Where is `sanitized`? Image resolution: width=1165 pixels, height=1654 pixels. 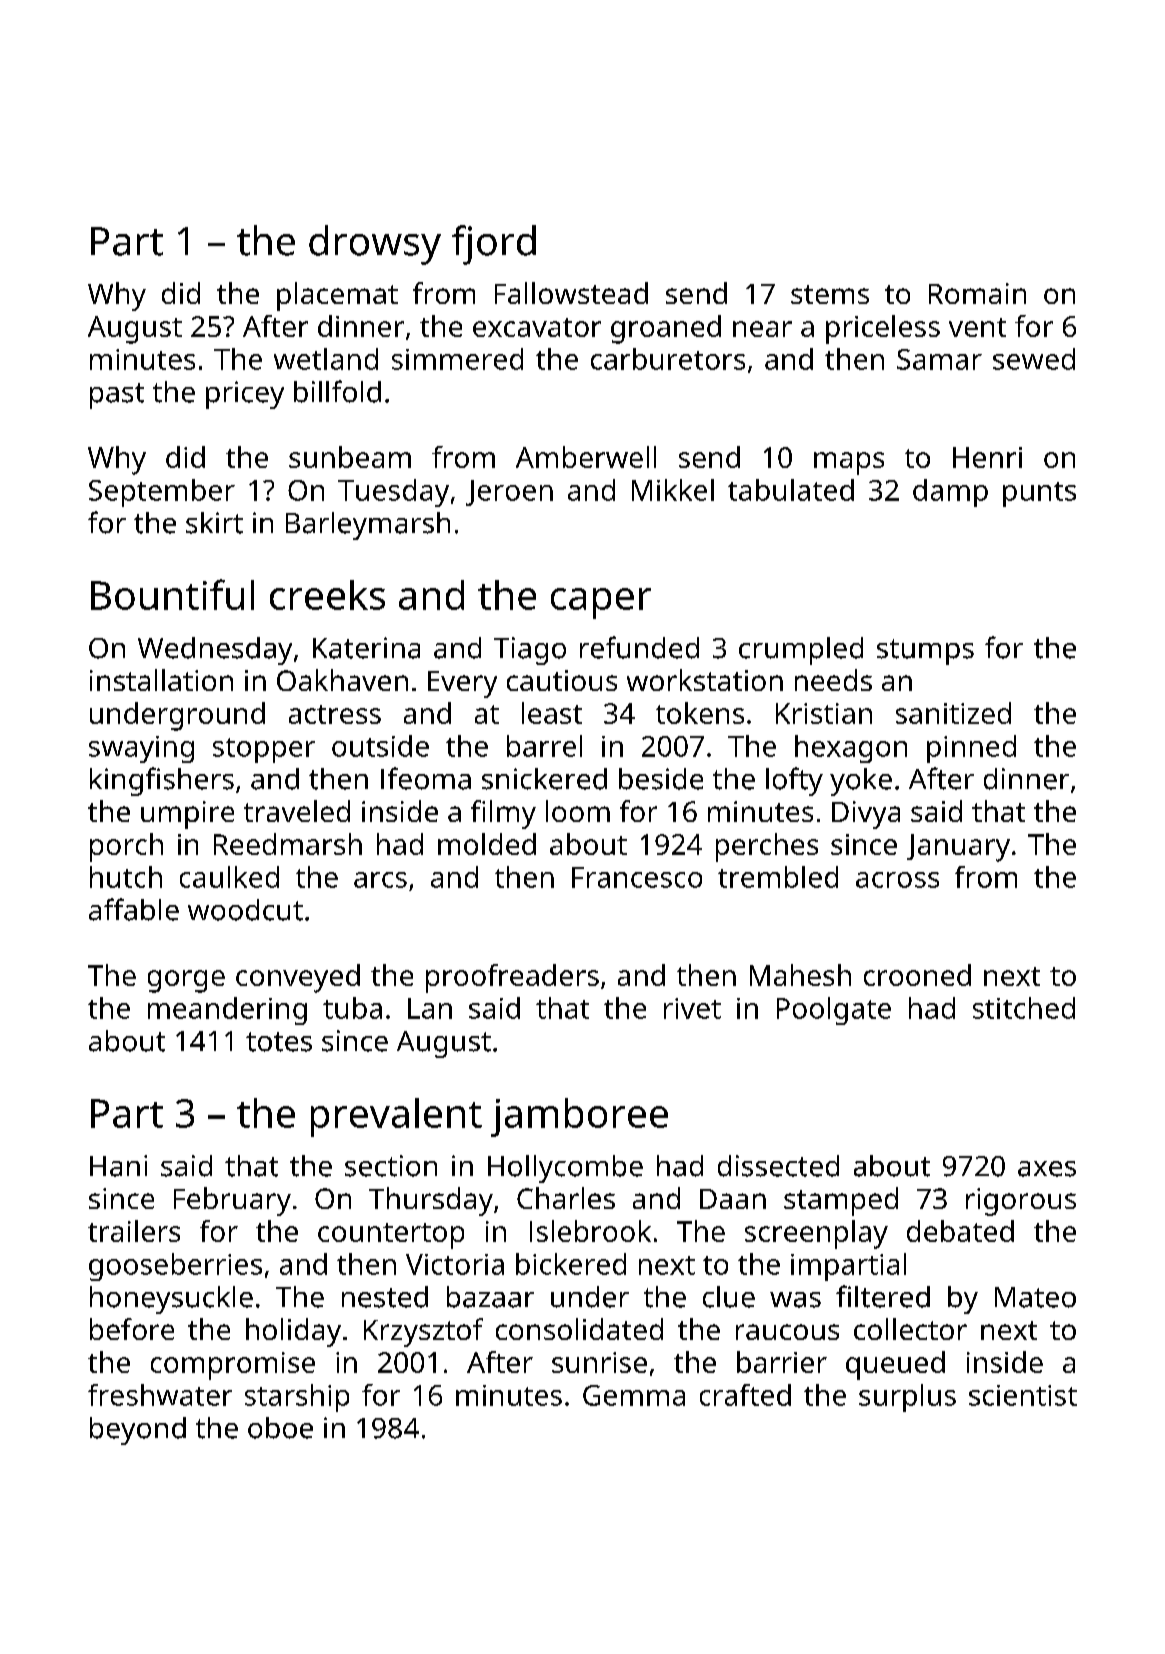 sanitized is located at coordinates (953, 713).
